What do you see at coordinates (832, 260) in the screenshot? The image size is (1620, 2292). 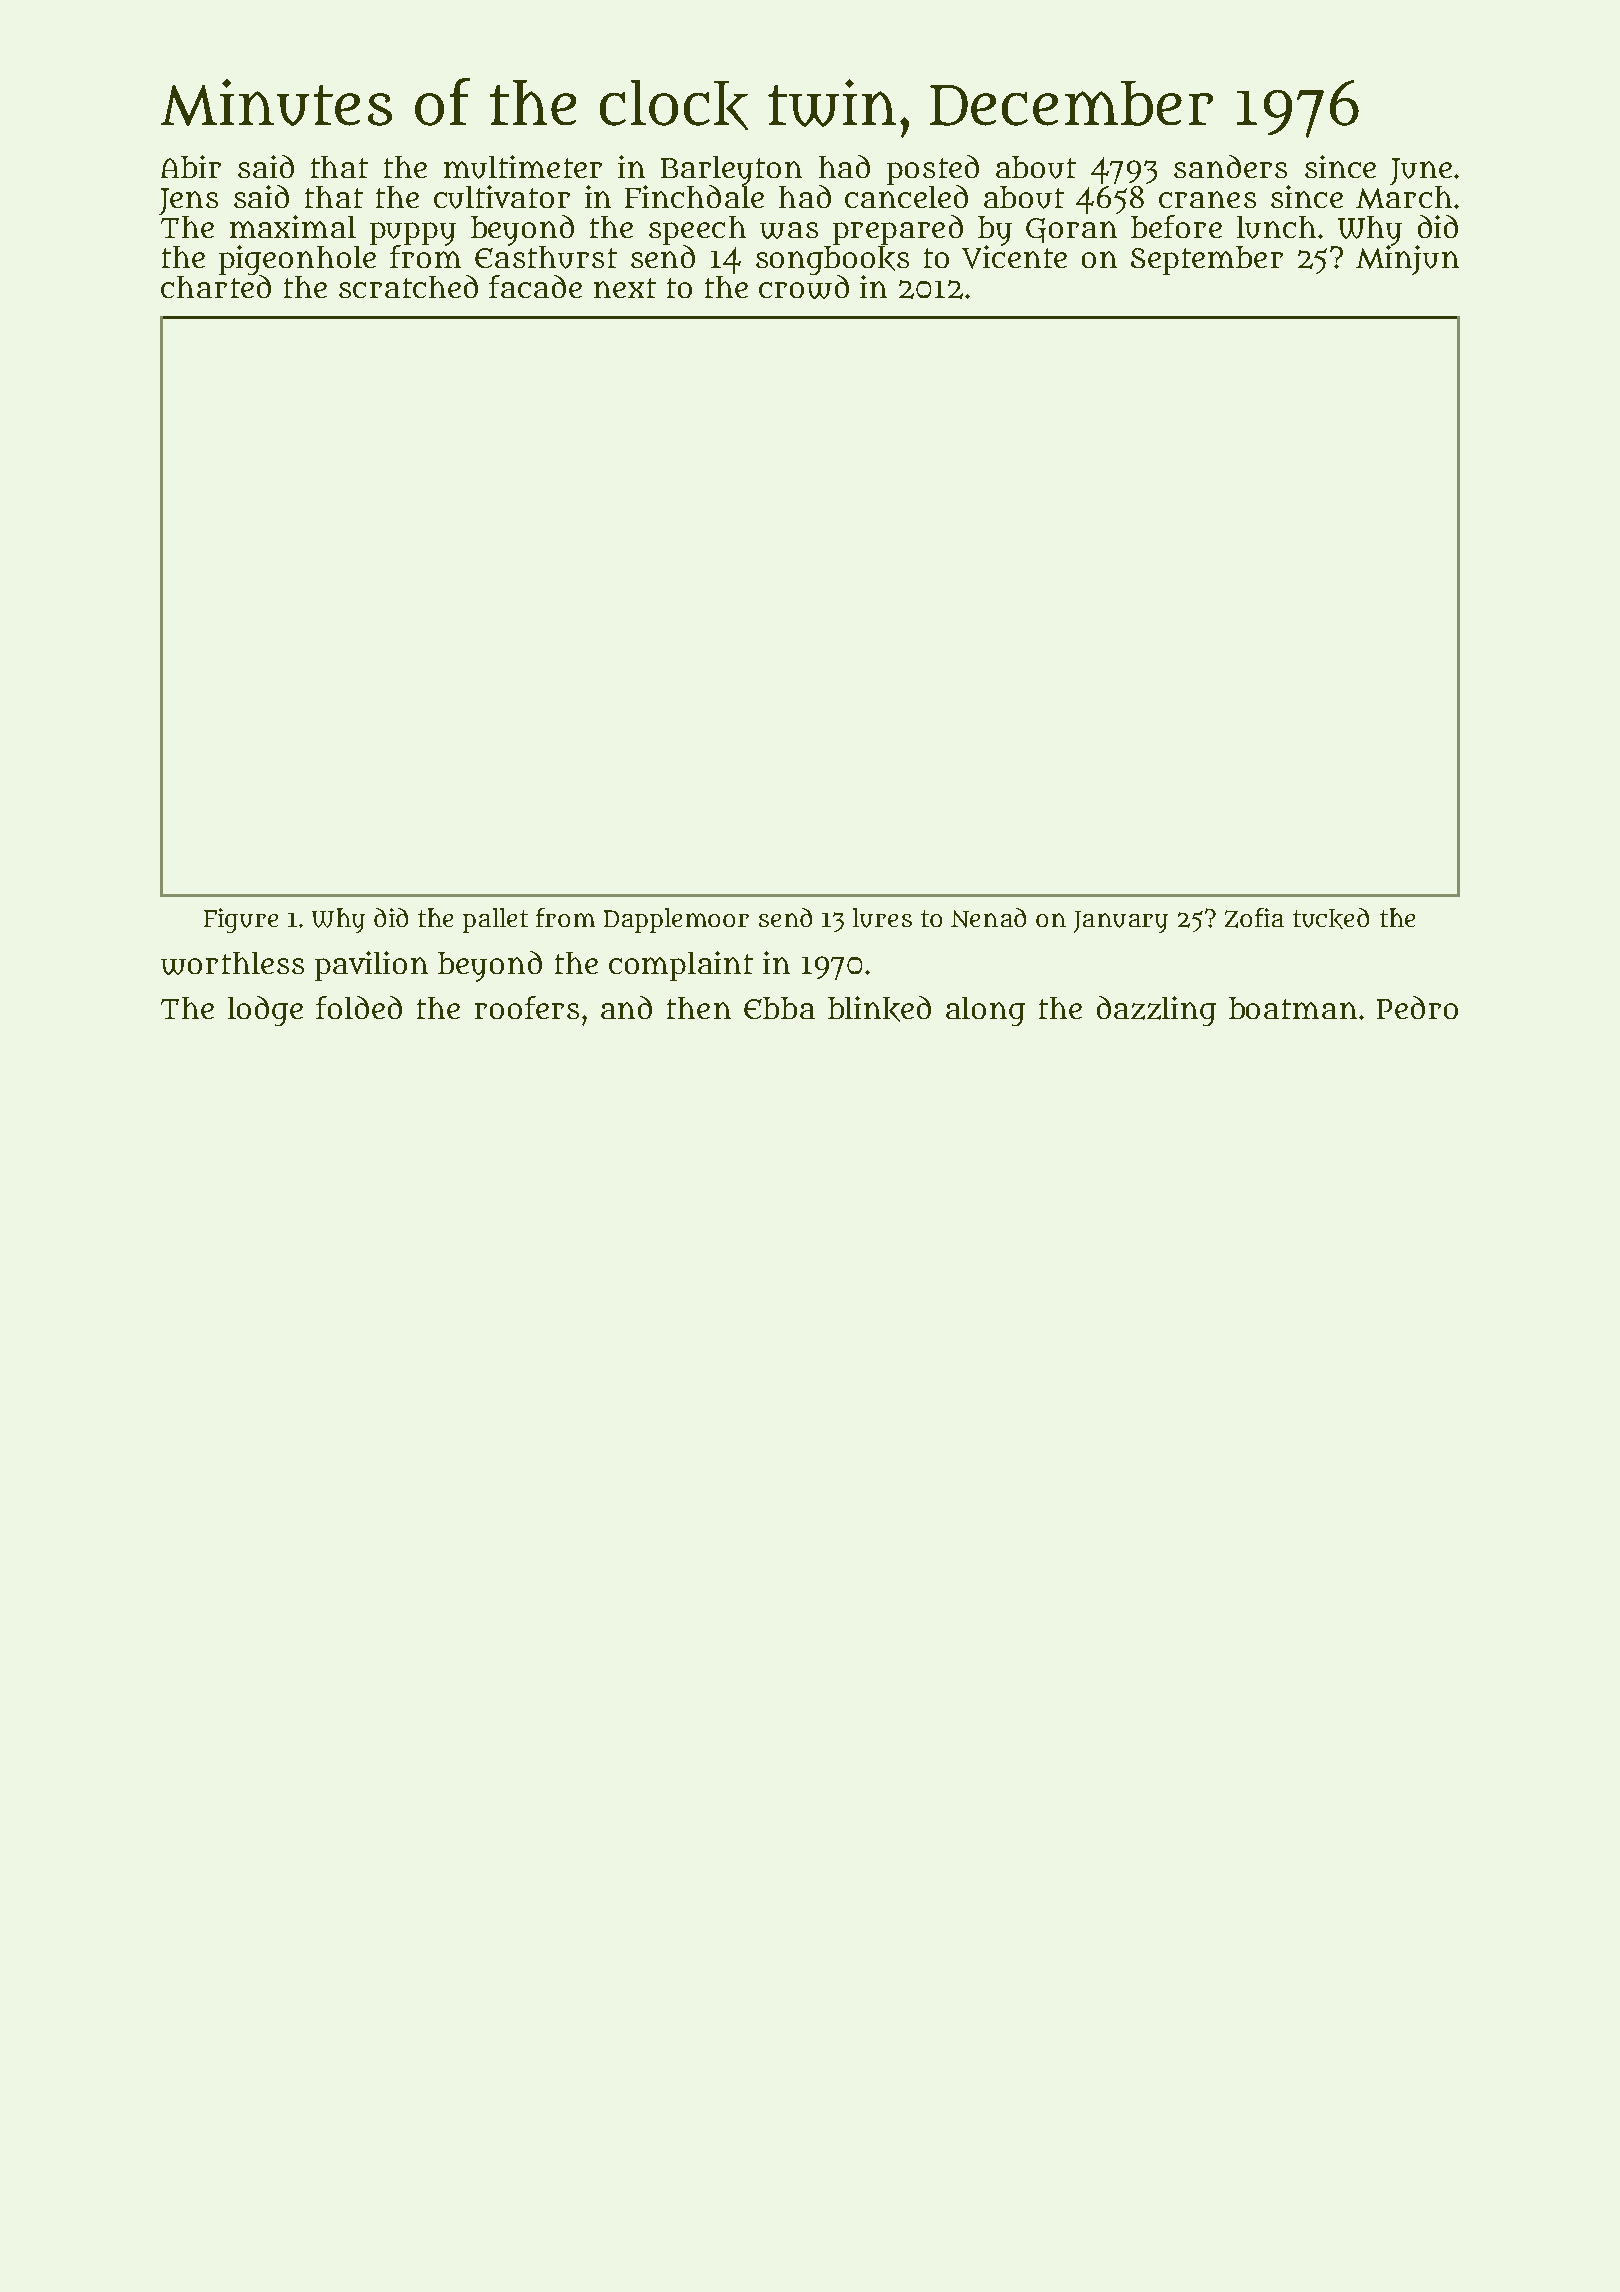 I see `songbooks` at bounding box center [832, 260].
